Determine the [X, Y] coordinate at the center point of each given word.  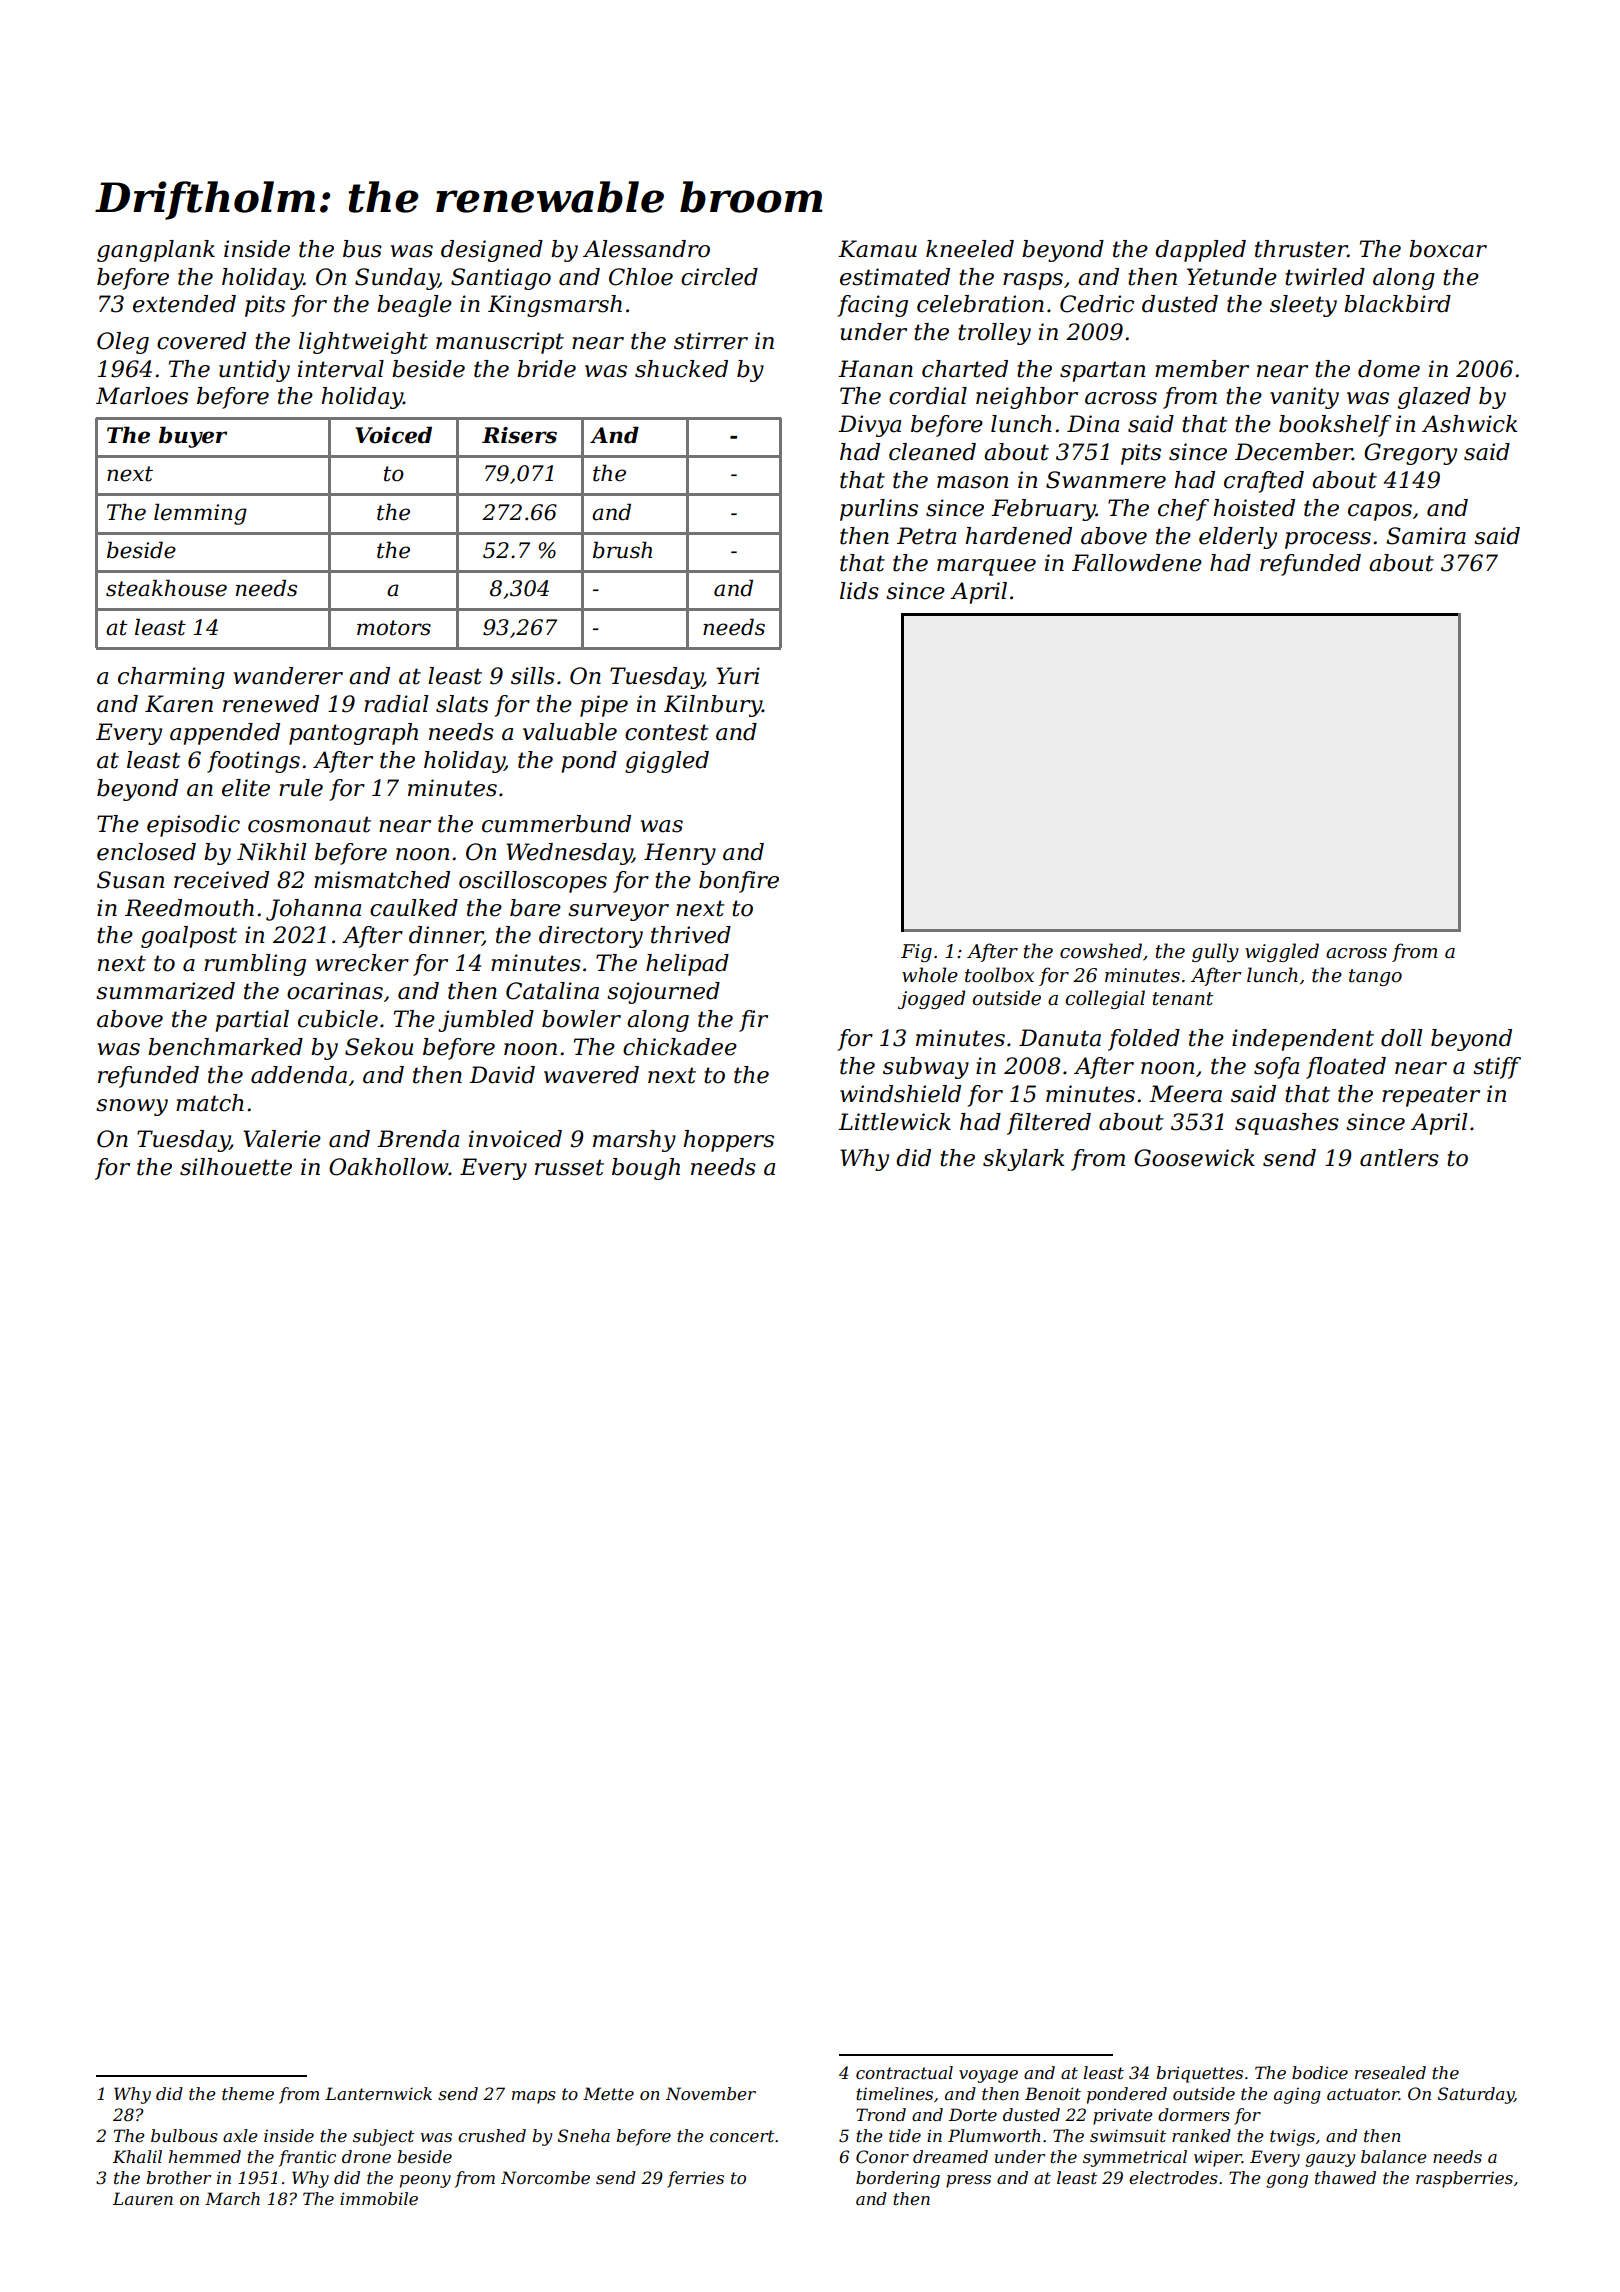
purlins [879, 510]
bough [646, 1169]
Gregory [1410, 454]
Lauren [143, 2198]
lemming [200, 514]
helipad [687, 965]
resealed [1390, 2072]
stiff [1497, 1068]
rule [301, 788]
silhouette [236, 1167]
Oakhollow [389, 1167]
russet [569, 1167]
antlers [1399, 1158]
